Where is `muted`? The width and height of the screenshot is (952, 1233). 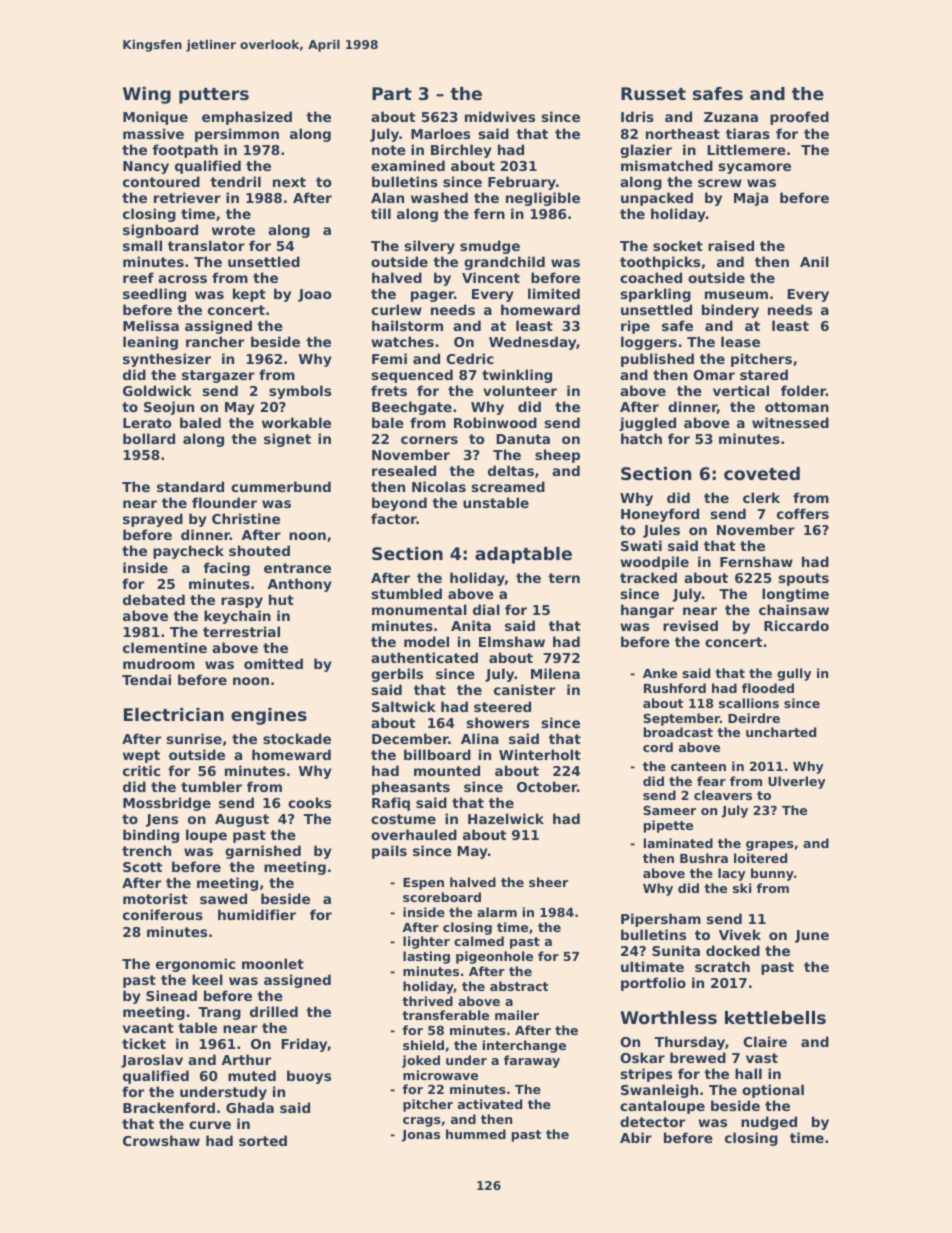
muted is located at coordinates (252, 1075).
